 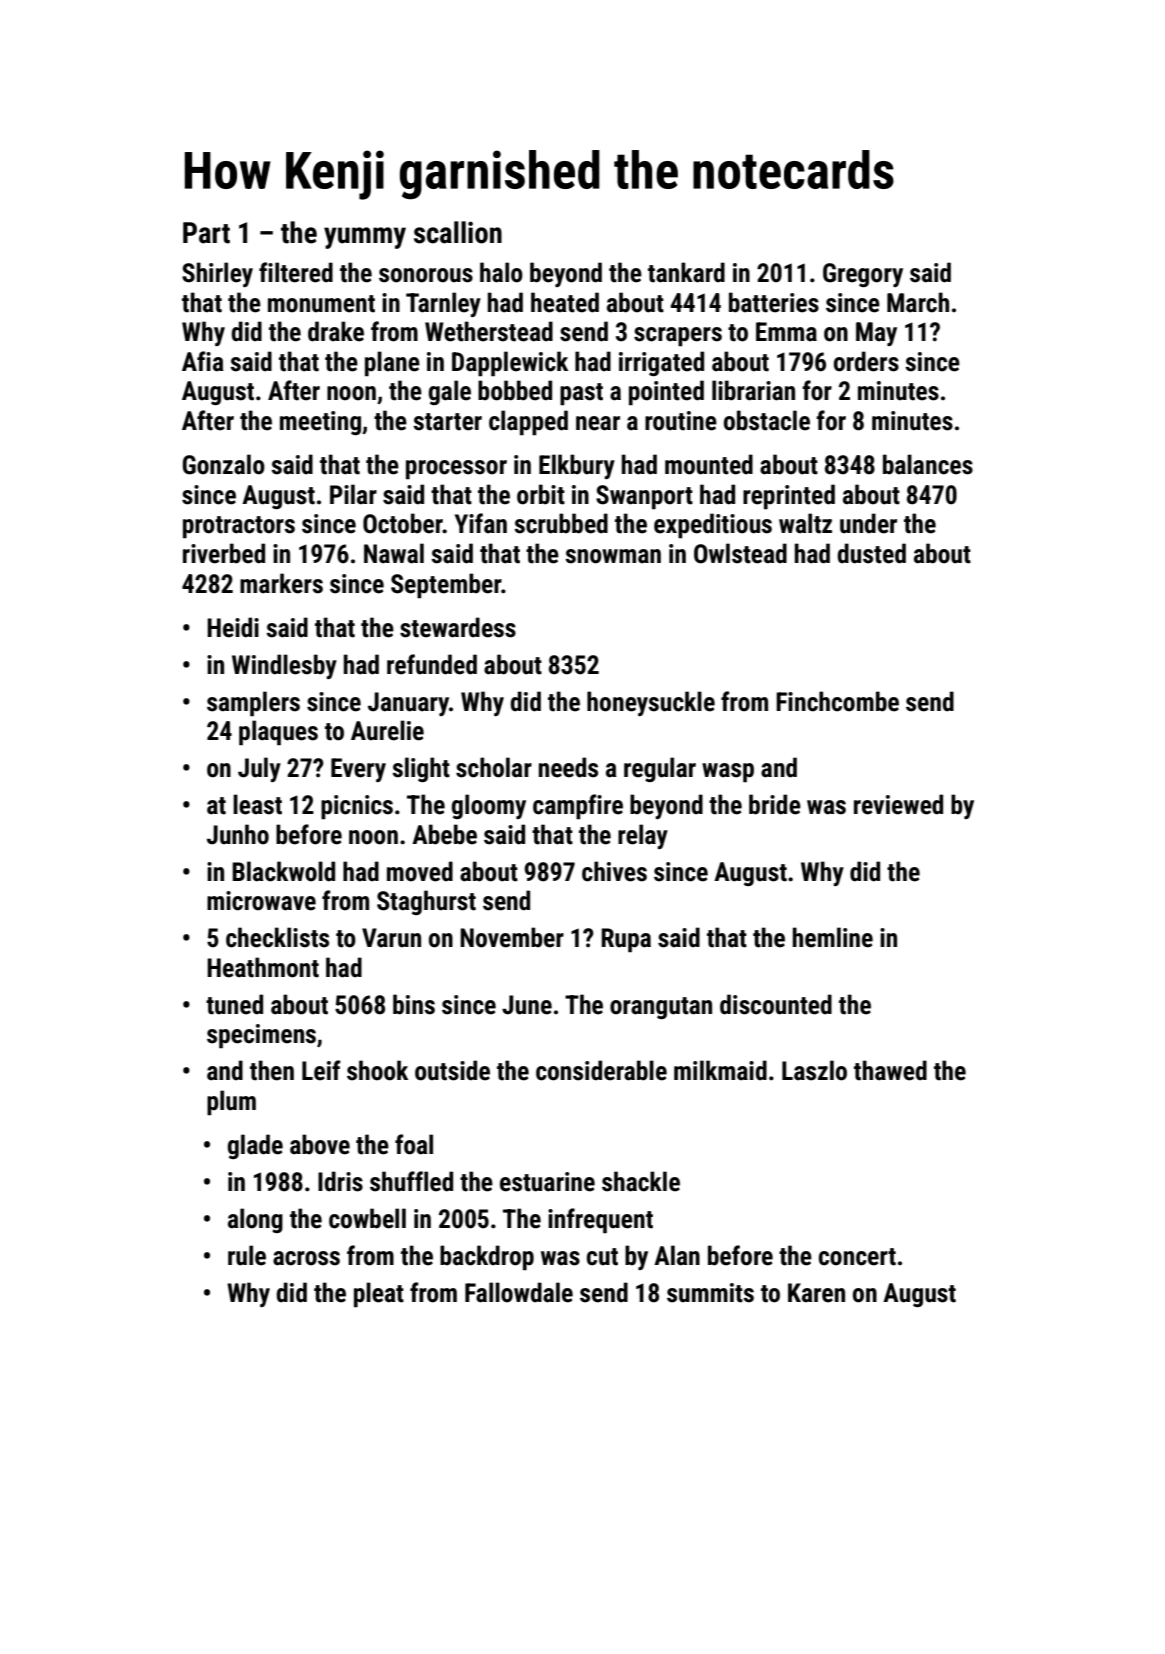 I want to click on Part, so click(x=206, y=233).
